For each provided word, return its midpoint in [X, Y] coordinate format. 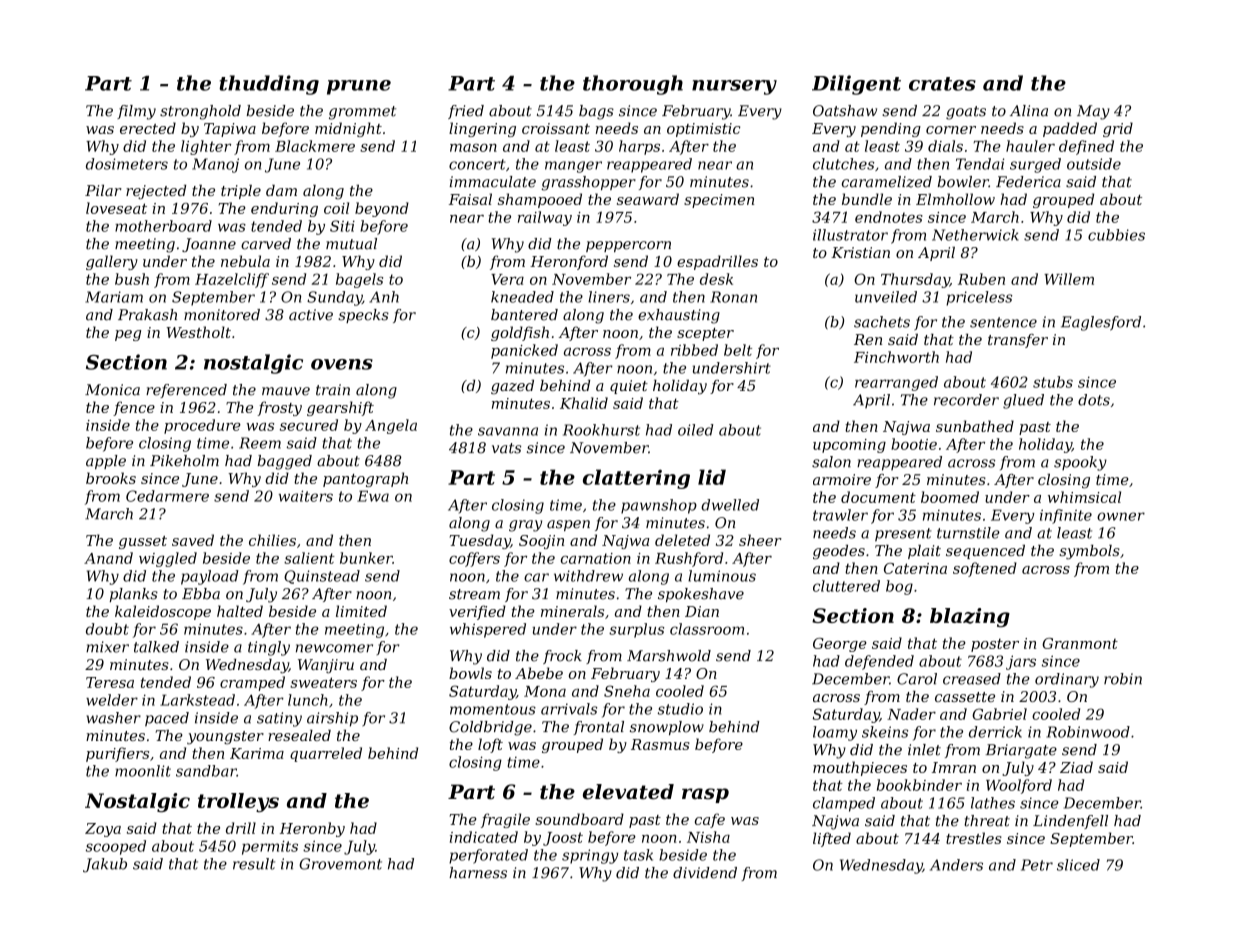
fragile [505, 820]
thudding [269, 85]
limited [361, 611]
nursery [734, 87]
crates [942, 84]
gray [525, 526]
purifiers [117, 754]
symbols [1089, 552]
